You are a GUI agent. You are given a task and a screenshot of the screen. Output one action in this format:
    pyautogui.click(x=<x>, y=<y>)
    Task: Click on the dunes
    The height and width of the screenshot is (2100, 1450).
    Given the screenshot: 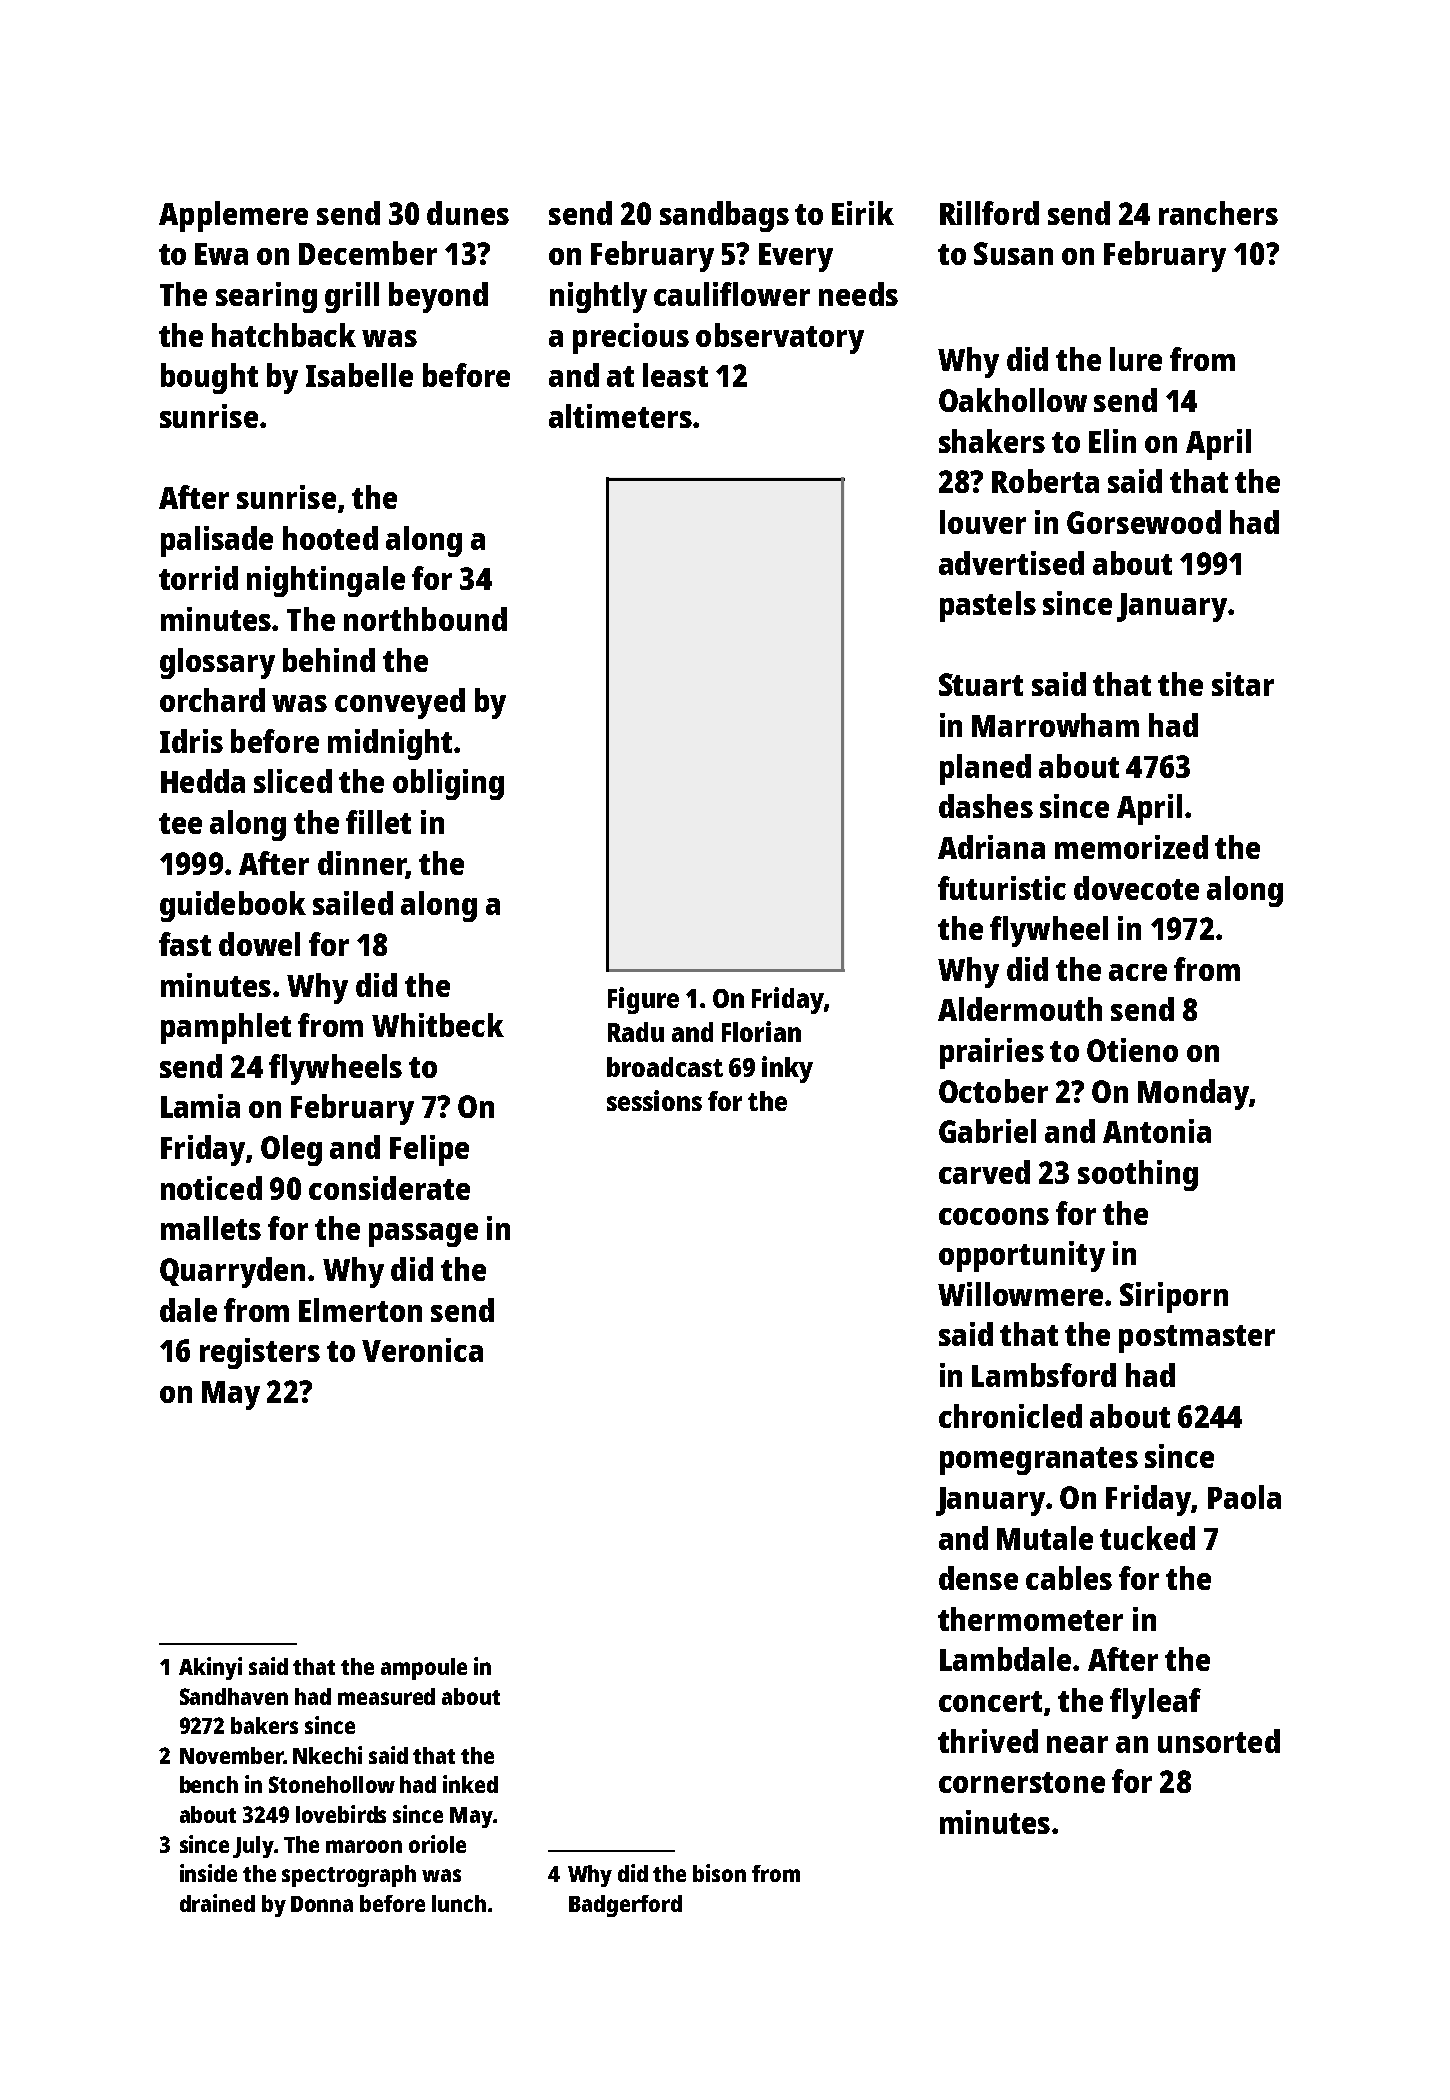 What is the action you would take?
    pyautogui.click(x=468, y=213)
